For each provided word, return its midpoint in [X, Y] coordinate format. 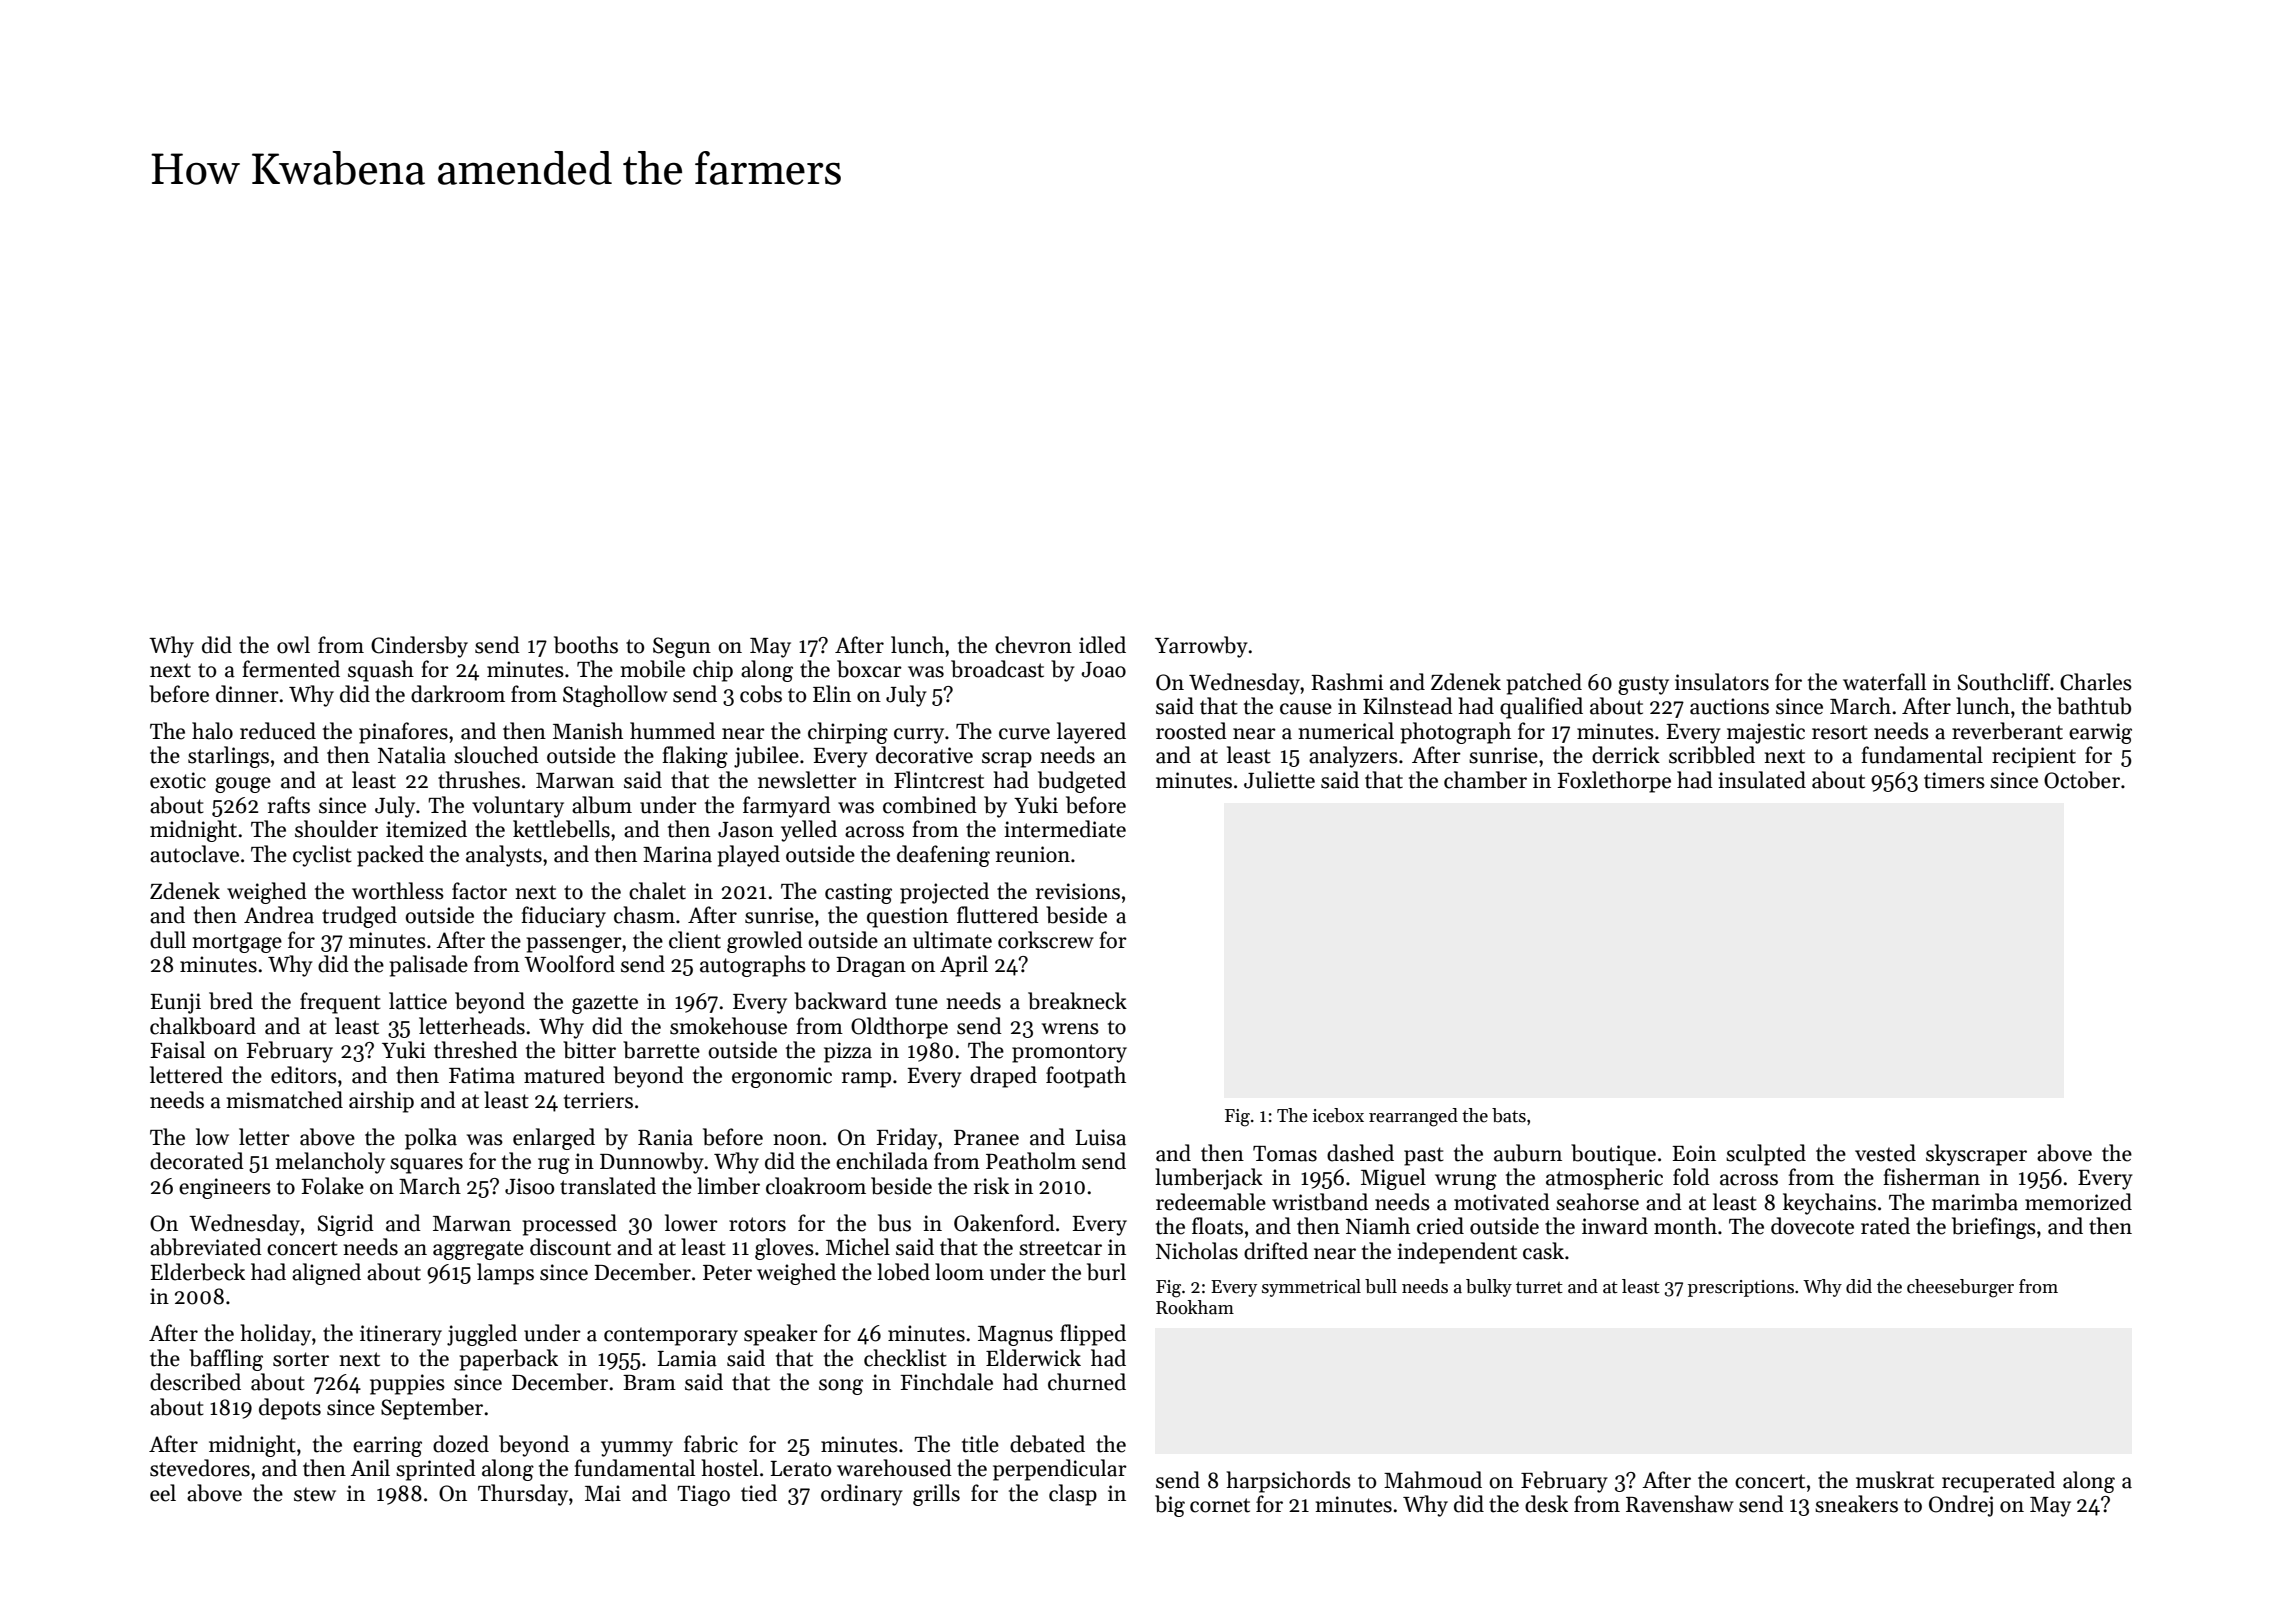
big [1170, 1506]
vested [1885, 1153]
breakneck [1077, 1001]
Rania [665, 1137]
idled [1102, 645]
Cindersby [419, 647]
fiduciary [563, 917]
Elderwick [1033, 1358]
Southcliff [2004, 682]
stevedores [200, 1468]
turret [1539, 1287]
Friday [907, 1139]
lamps [505, 1274]
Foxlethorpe [1614, 782]
